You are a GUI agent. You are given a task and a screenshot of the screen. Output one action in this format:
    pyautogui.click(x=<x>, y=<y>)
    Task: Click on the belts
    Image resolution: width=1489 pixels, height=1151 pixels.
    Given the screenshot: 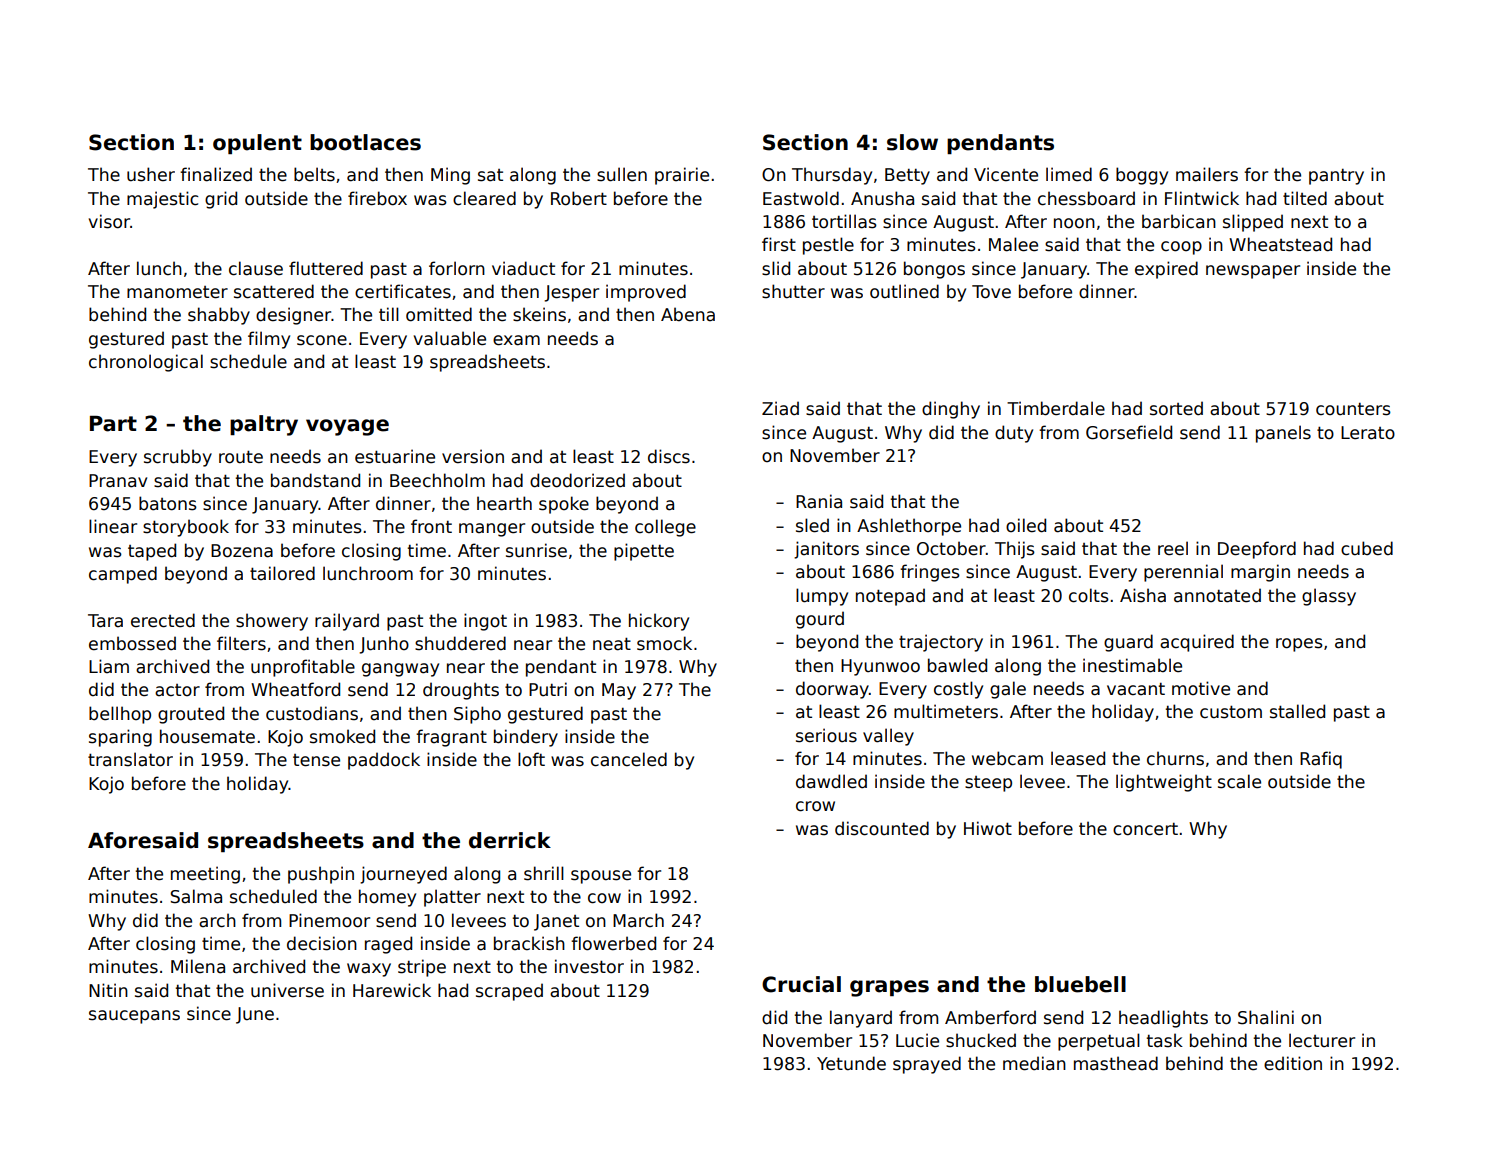 What is the action you would take?
    pyautogui.click(x=314, y=174)
